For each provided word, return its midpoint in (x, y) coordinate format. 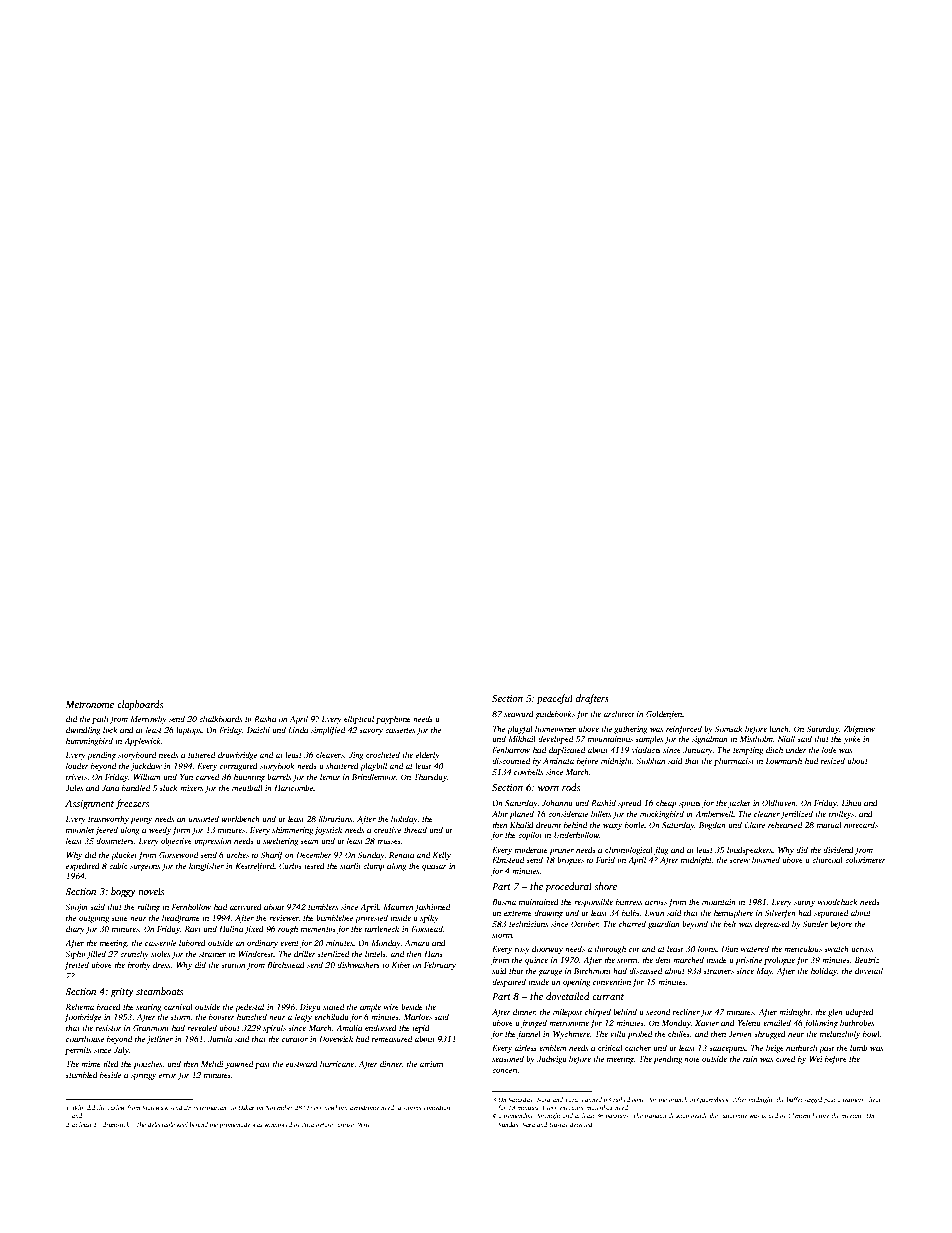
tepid (421, 1029)
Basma (504, 902)
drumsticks (117, 1124)
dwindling (83, 730)
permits (78, 1051)
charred (632, 923)
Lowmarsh (784, 760)
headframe (181, 918)
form (181, 830)
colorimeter (865, 860)
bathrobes (857, 1022)
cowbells (528, 771)
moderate (531, 849)
